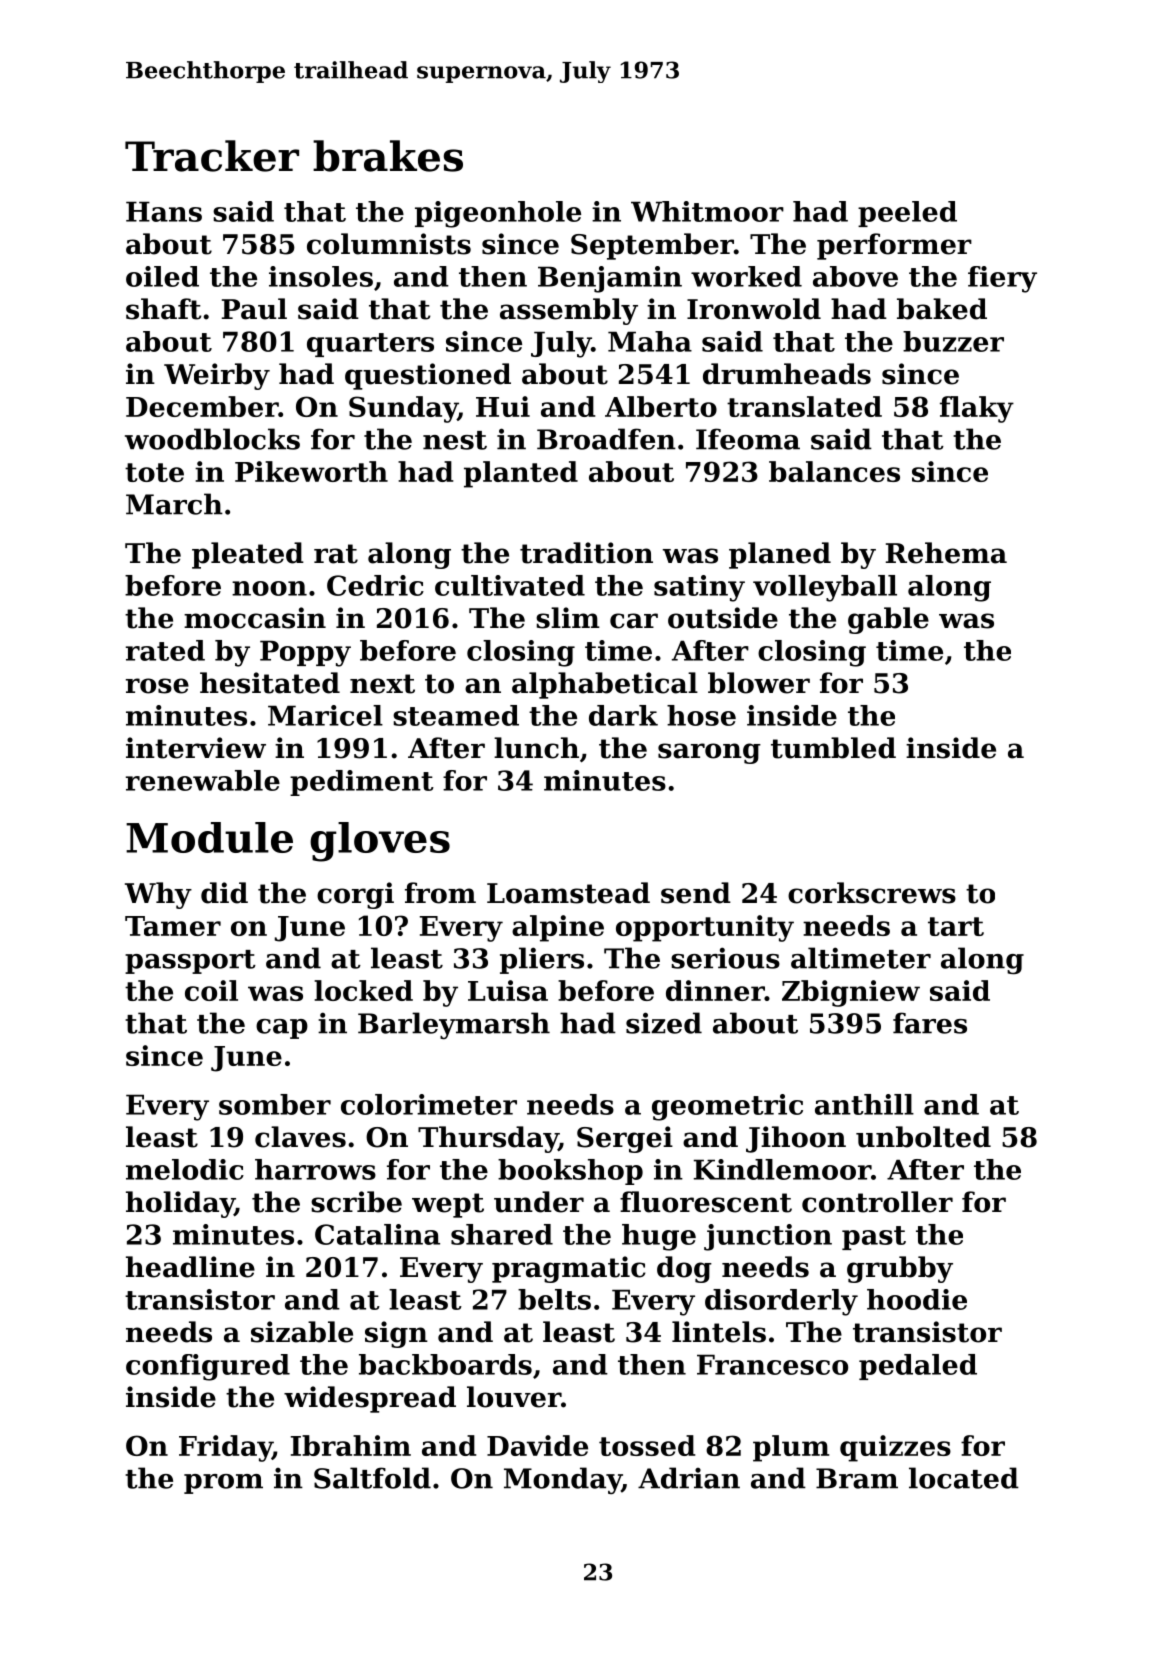 This page has width=1165, height=1654. I want to click on unbolted, so click(923, 1137).
